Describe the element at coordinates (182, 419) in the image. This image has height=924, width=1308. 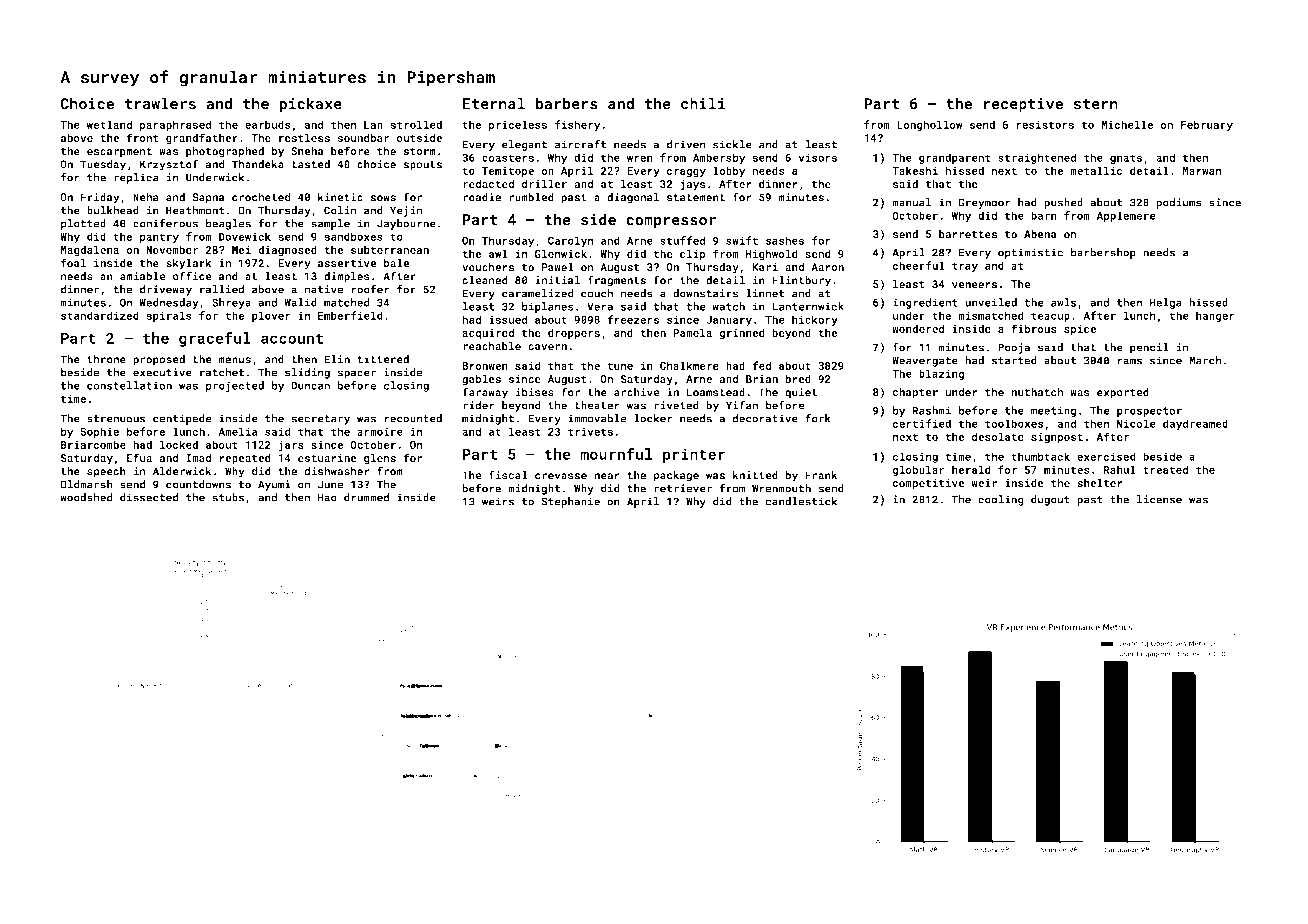
I see `centipede` at that location.
